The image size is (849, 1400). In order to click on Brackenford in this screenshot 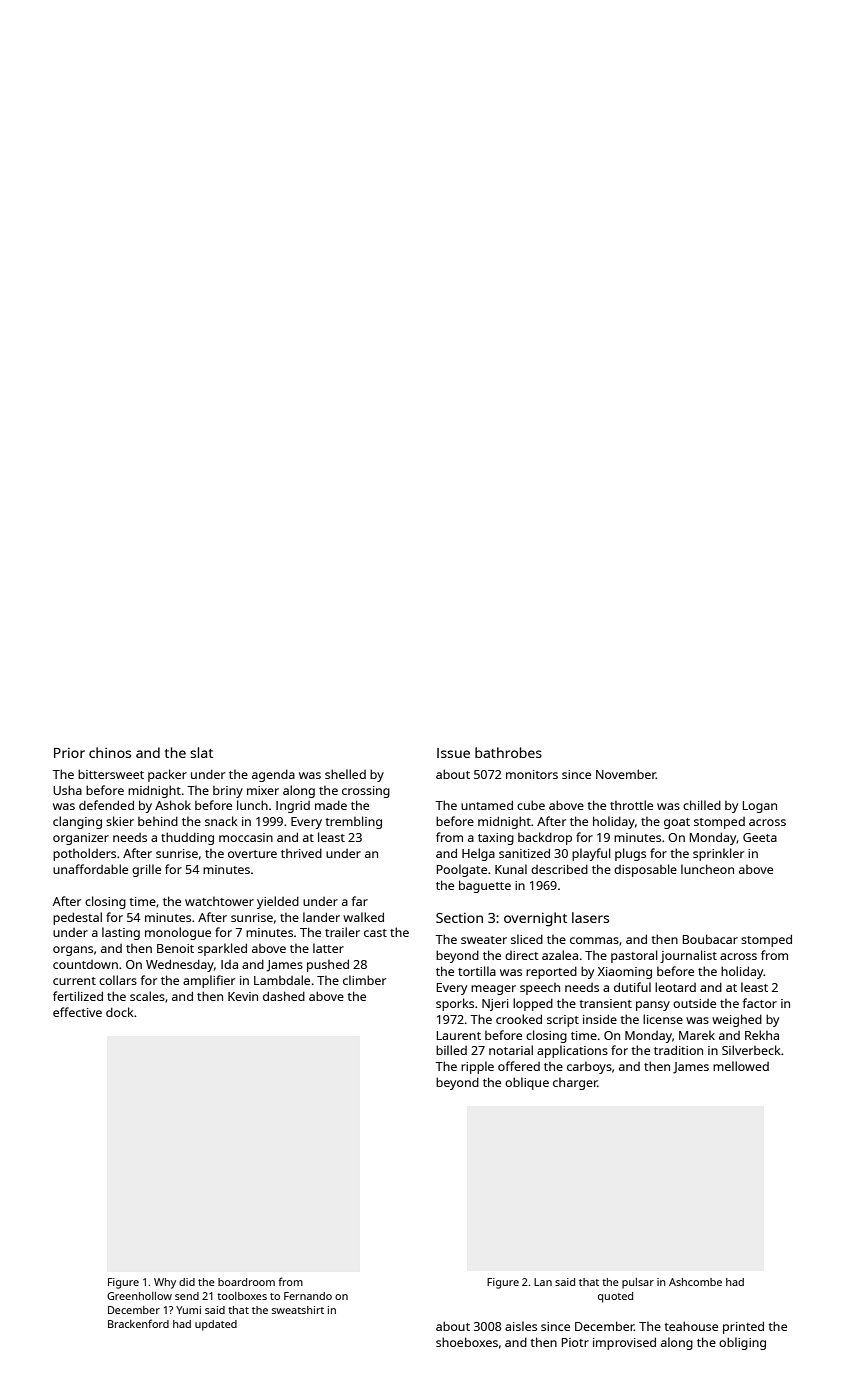, I will do `click(138, 1323)`.
